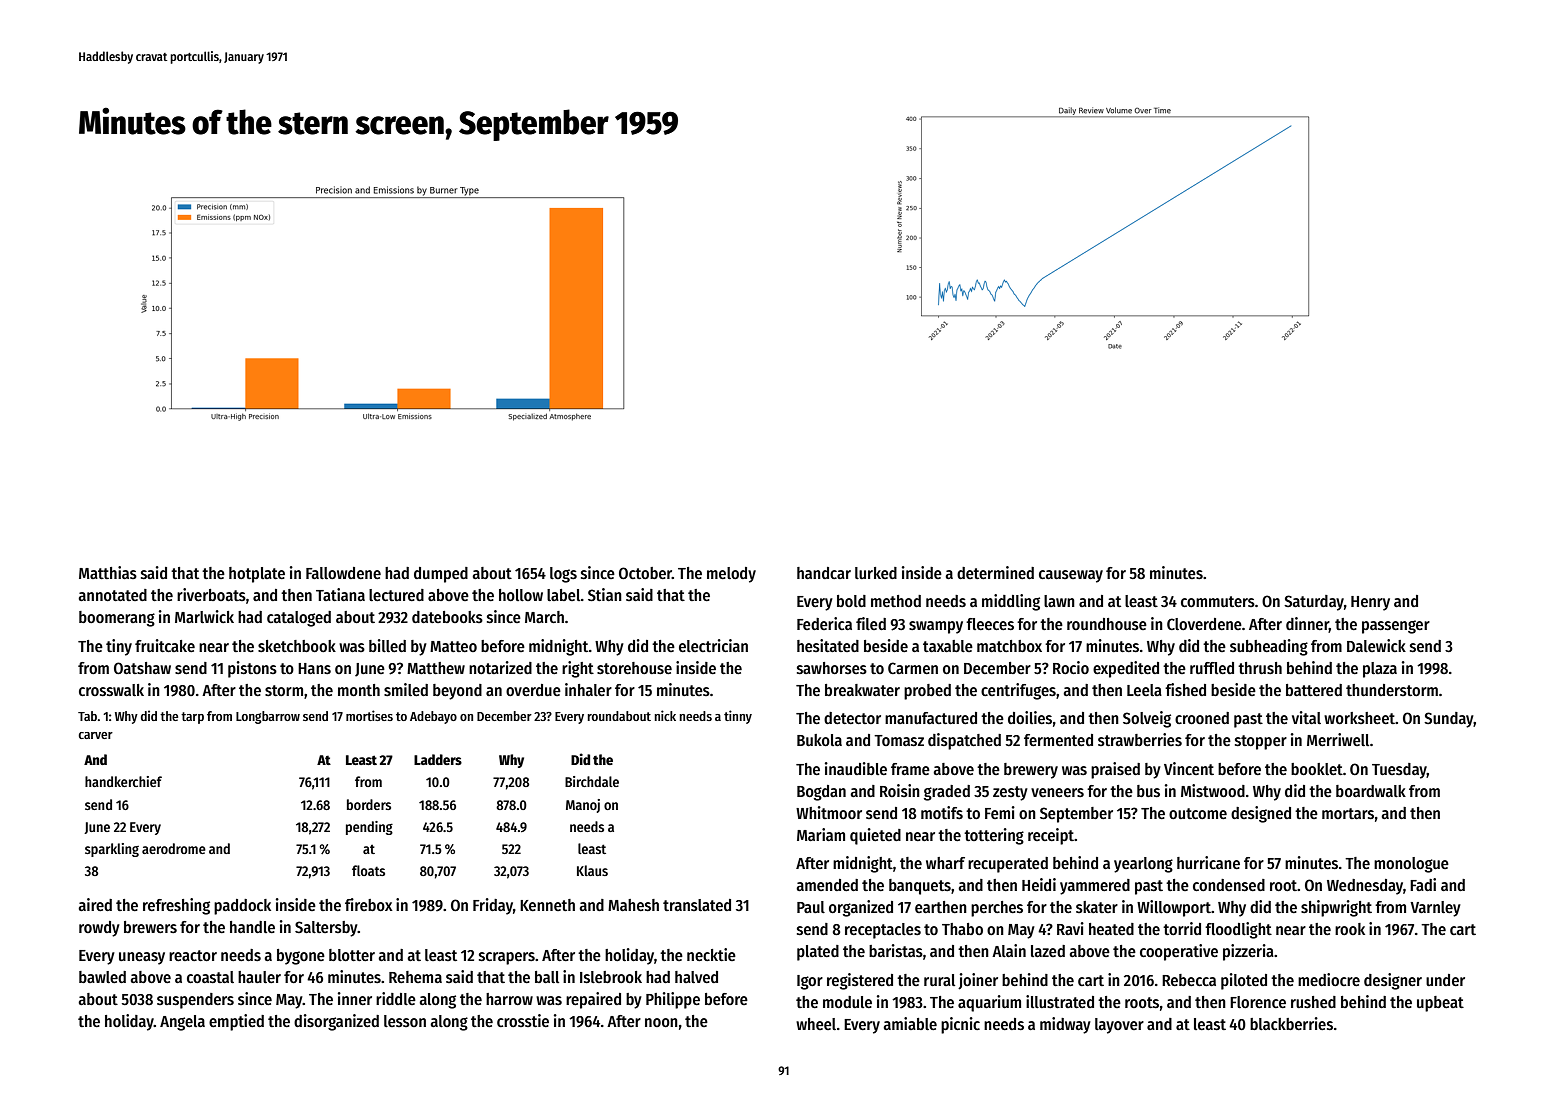 This document has height=1101, width=1557. Describe the element at coordinates (1030, 718) in the document. I see `doilies` at that location.
